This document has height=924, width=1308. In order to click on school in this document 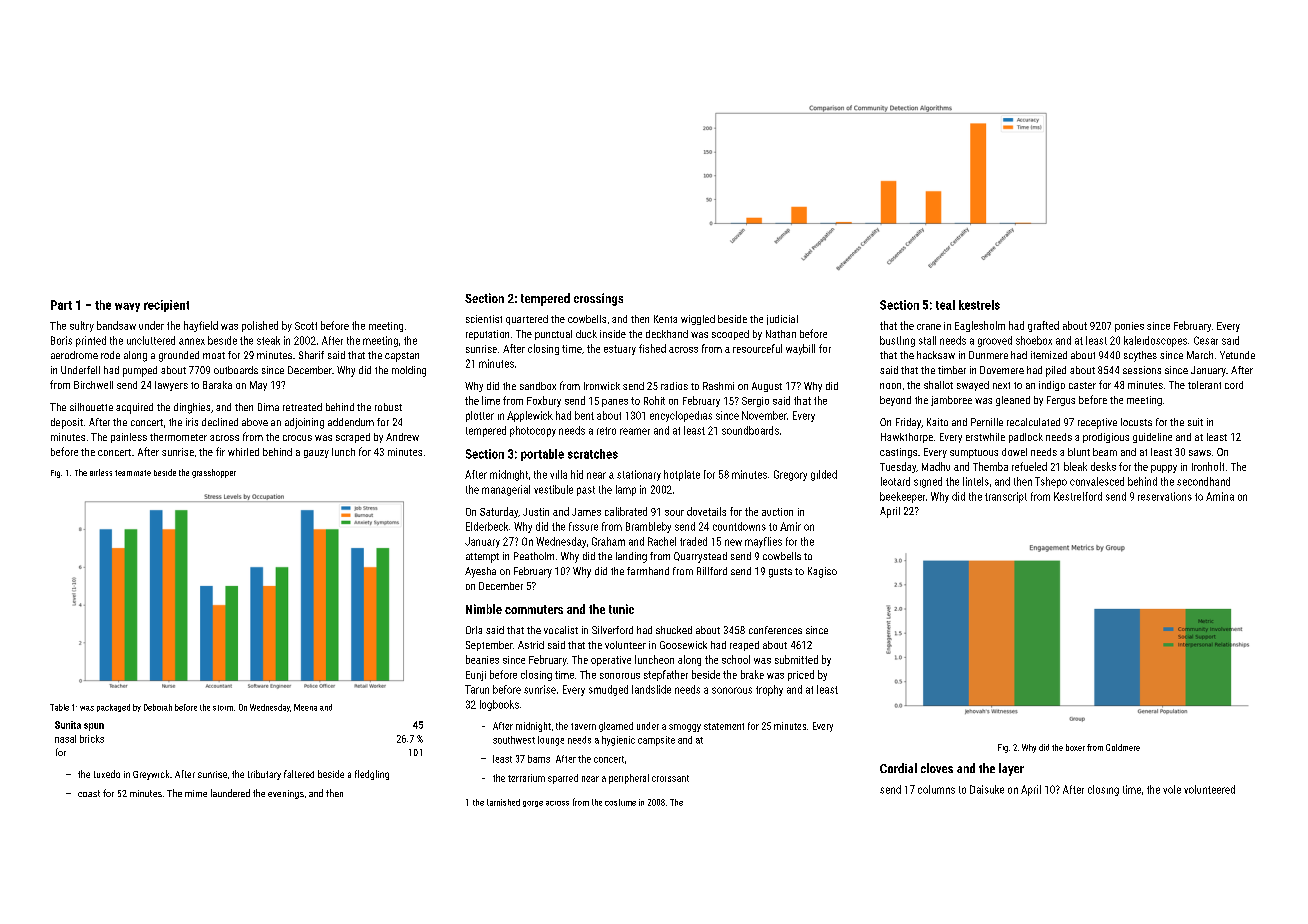, I will do `click(736, 659)`.
